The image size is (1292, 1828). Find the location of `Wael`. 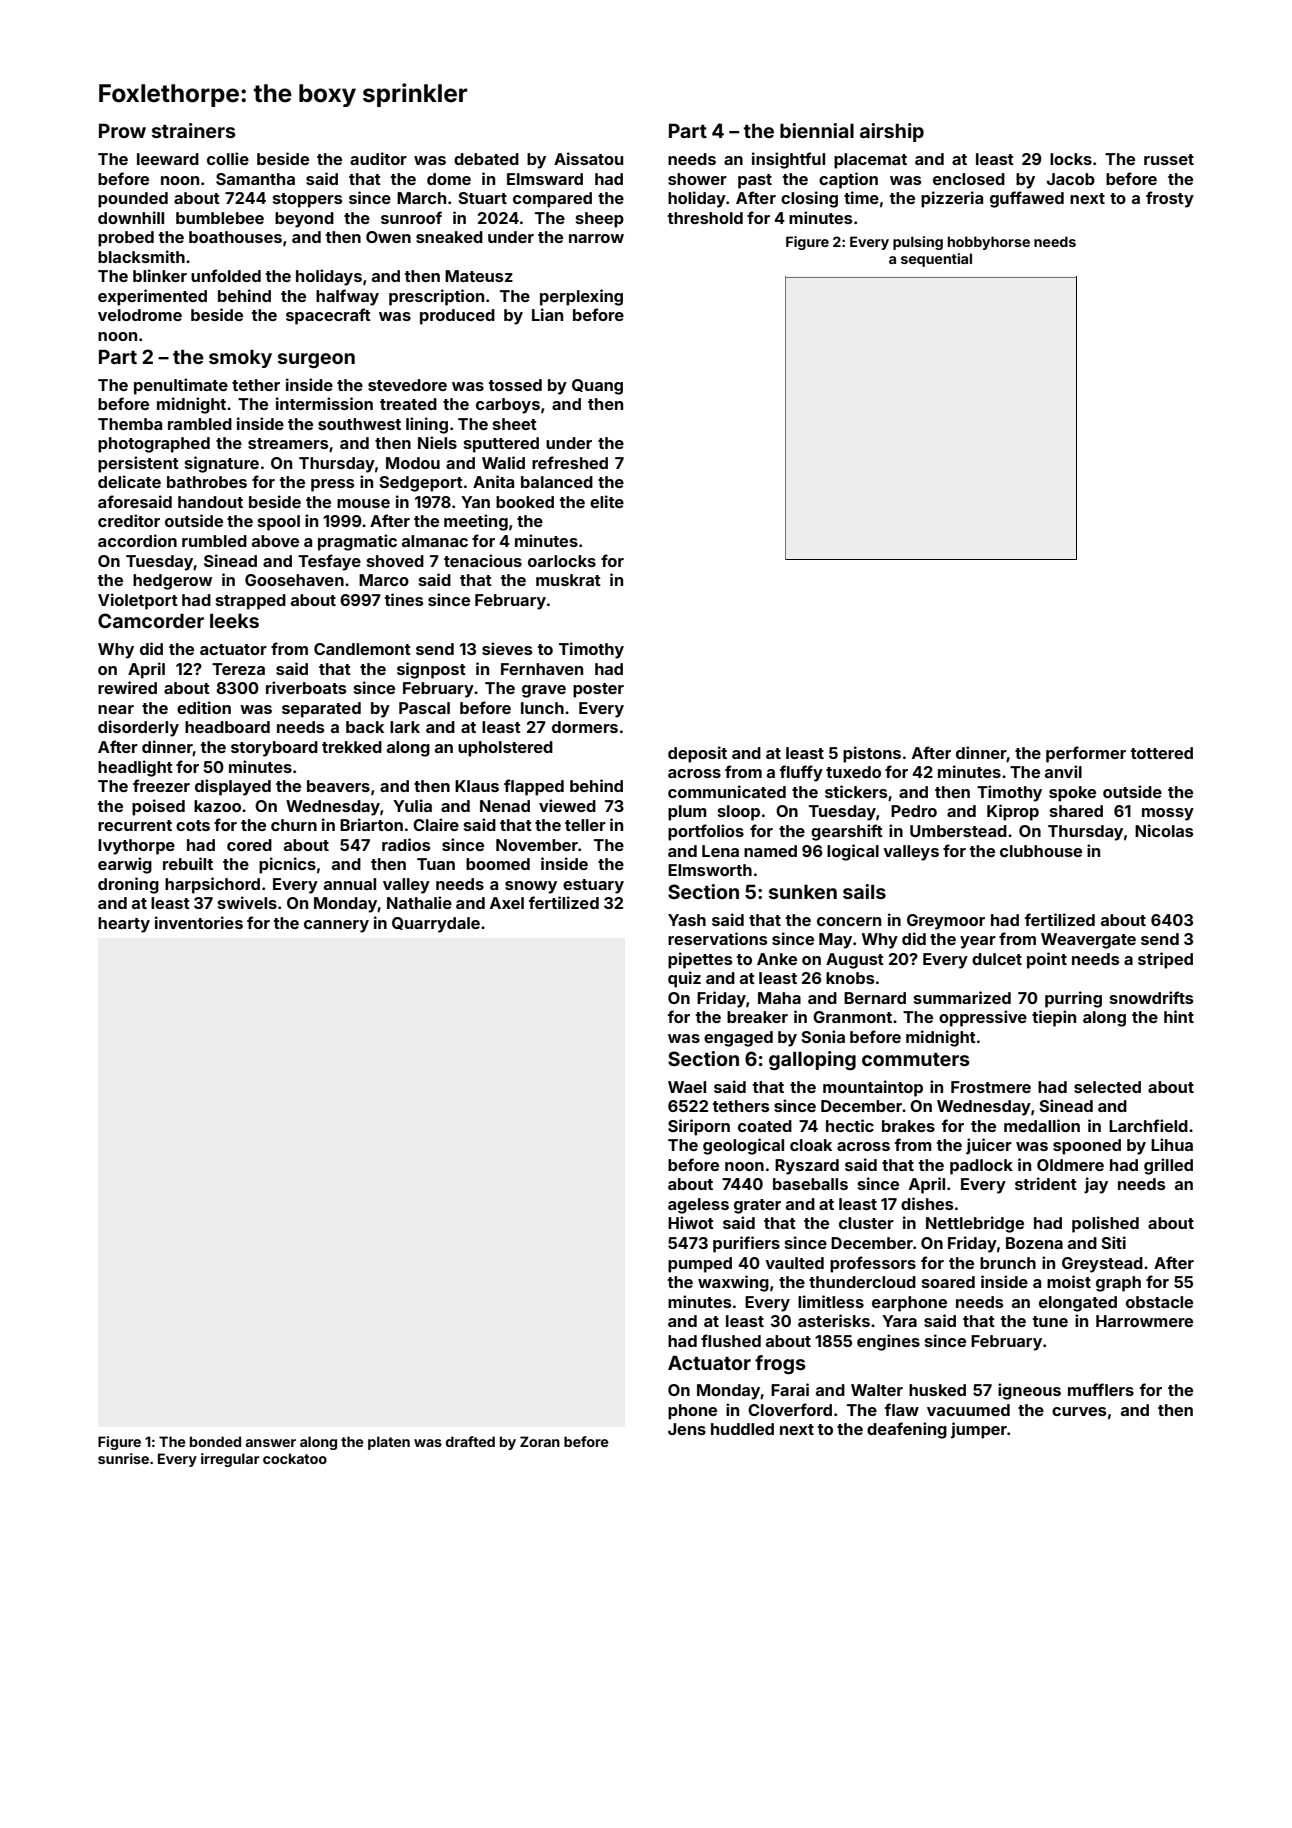

Wael is located at coordinates (687, 1087).
